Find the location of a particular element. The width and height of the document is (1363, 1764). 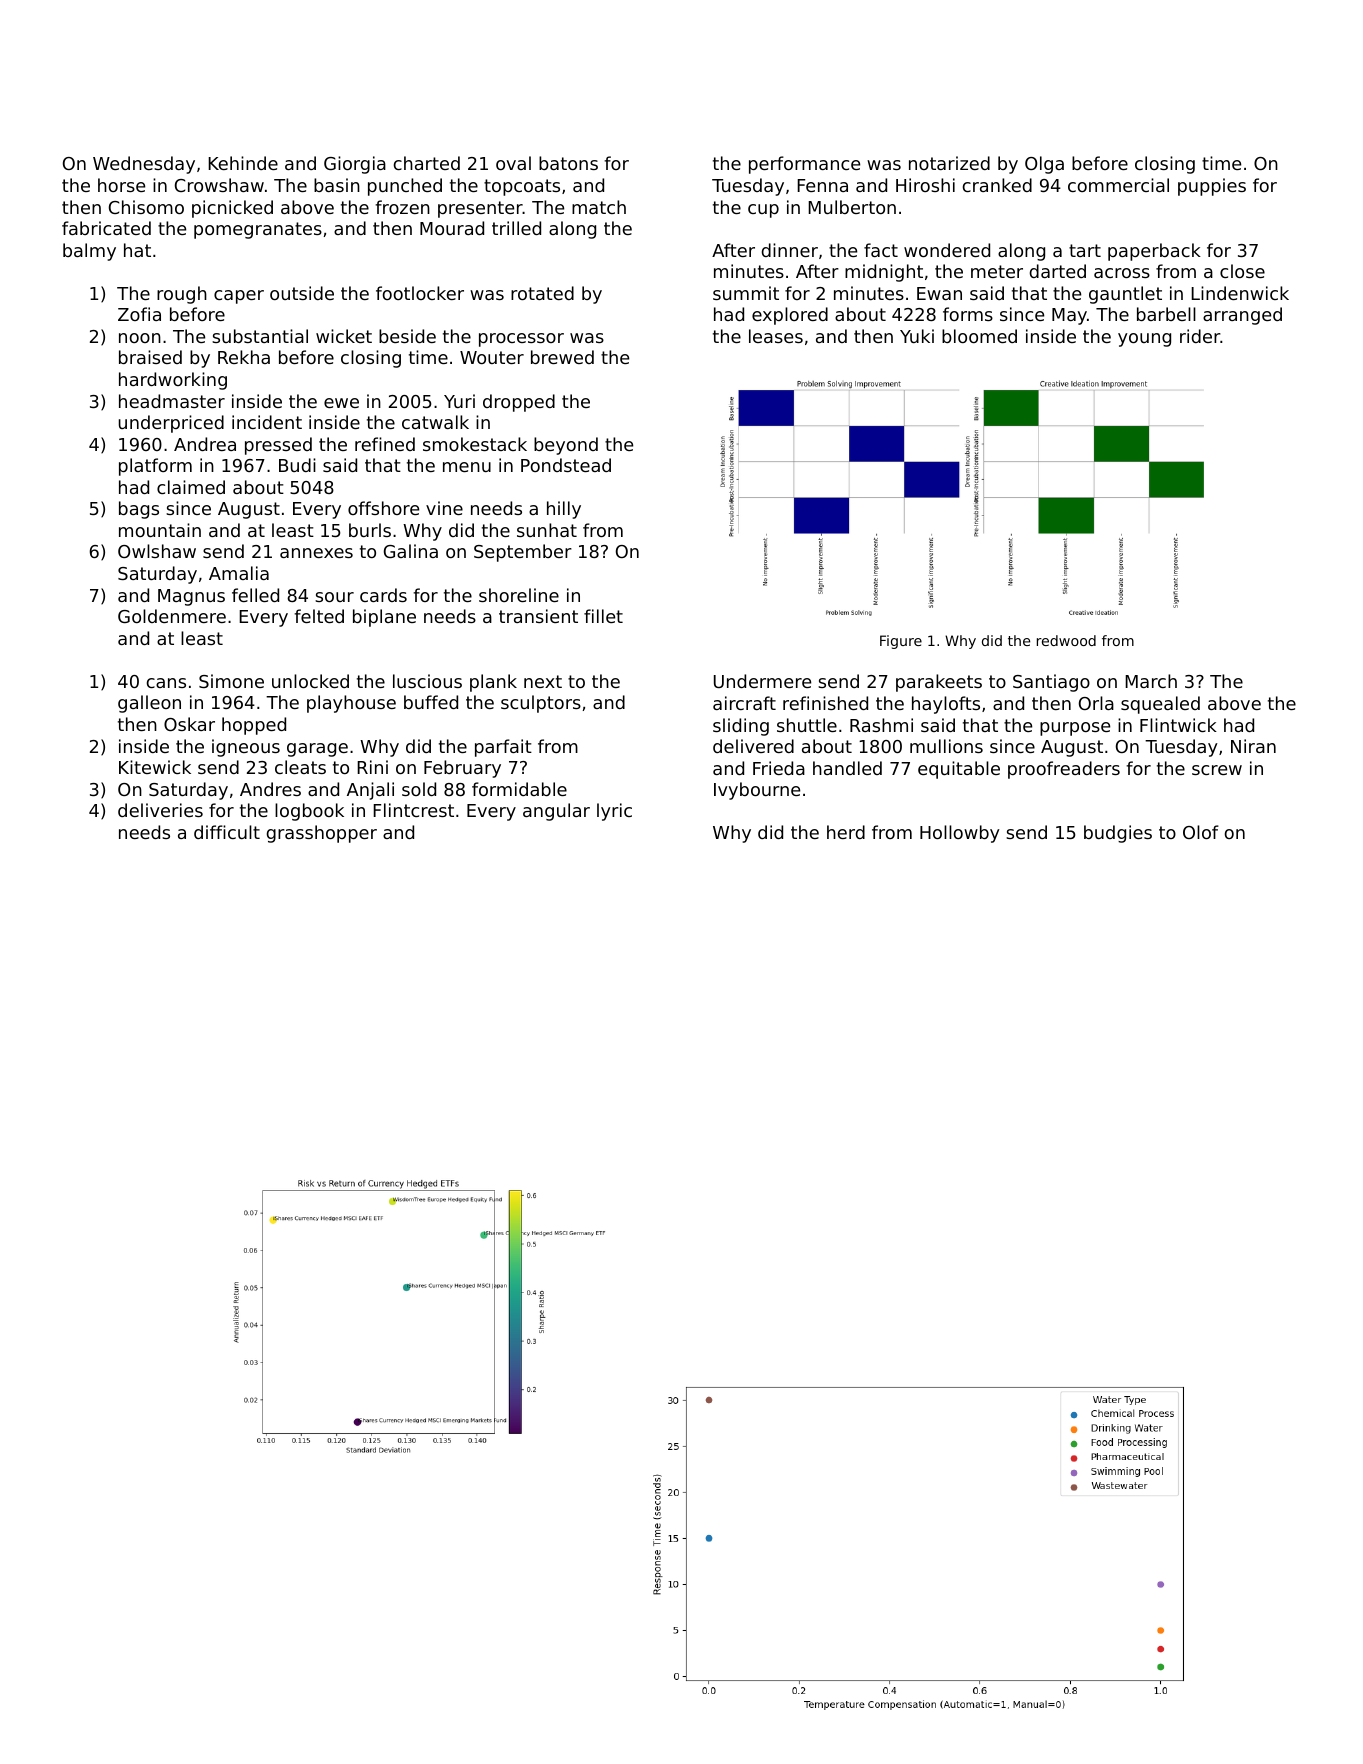

Undermere is located at coordinates (762, 681).
